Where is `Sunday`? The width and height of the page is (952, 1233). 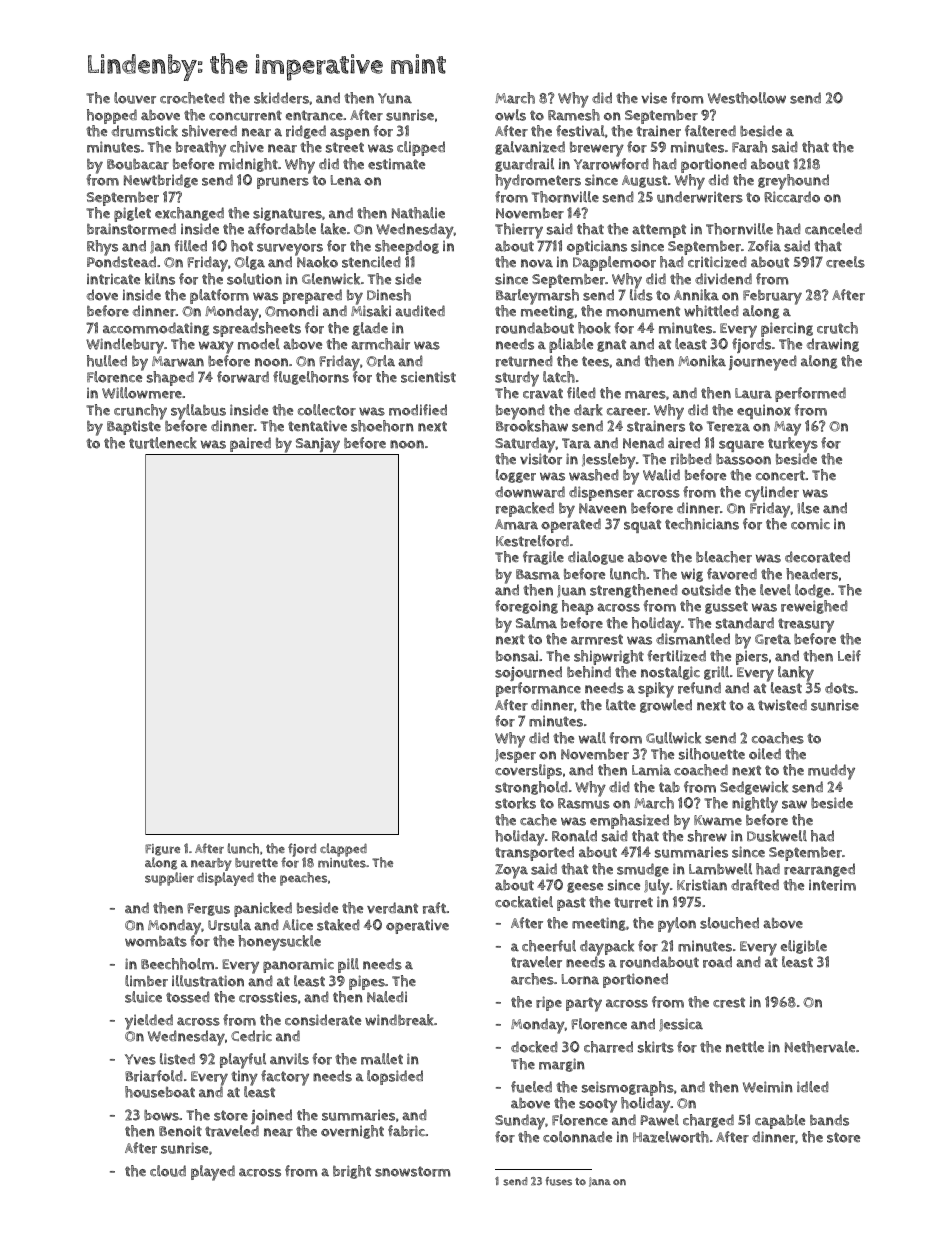 Sunday is located at coordinates (520, 1122).
